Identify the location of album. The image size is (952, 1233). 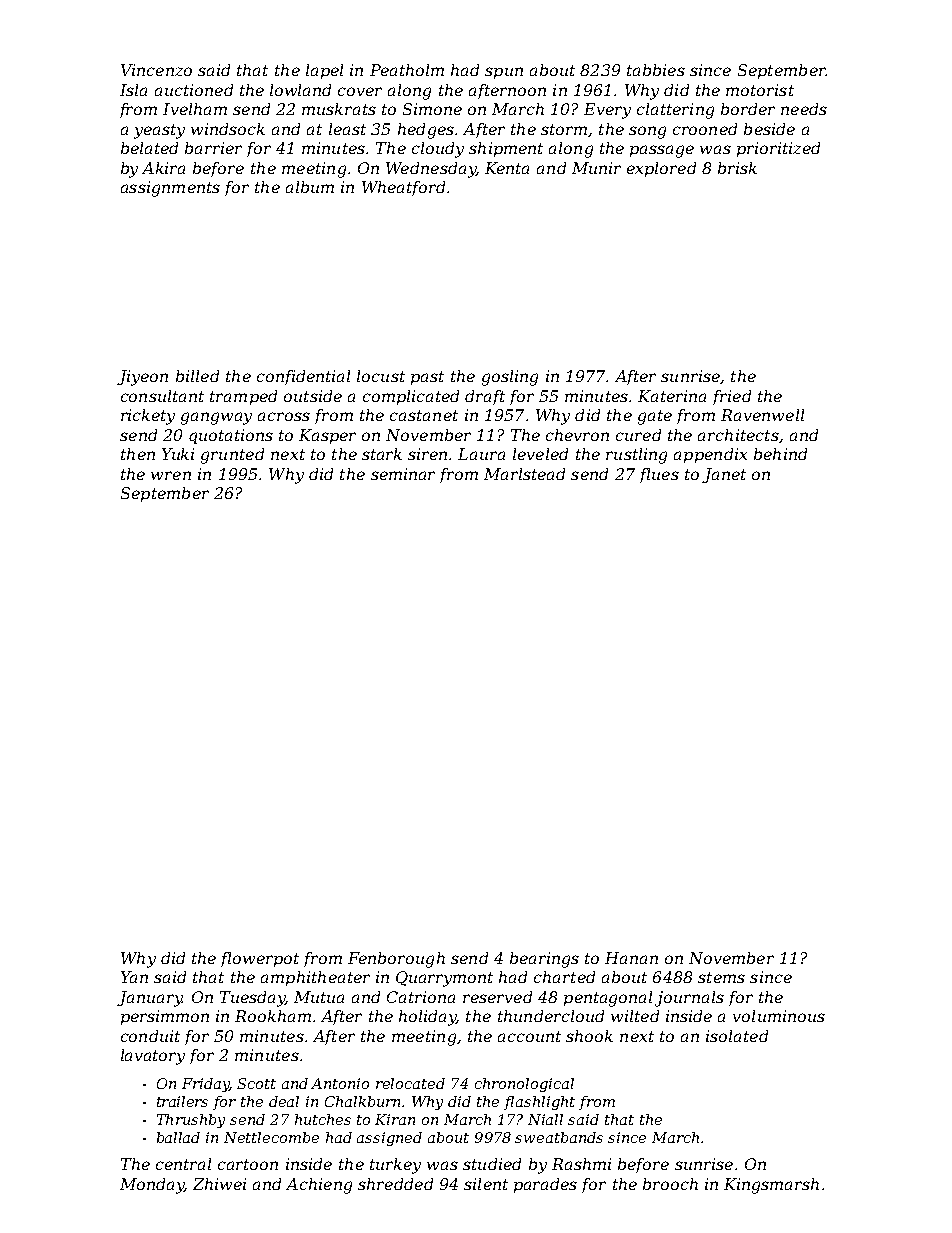
(310, 187).
